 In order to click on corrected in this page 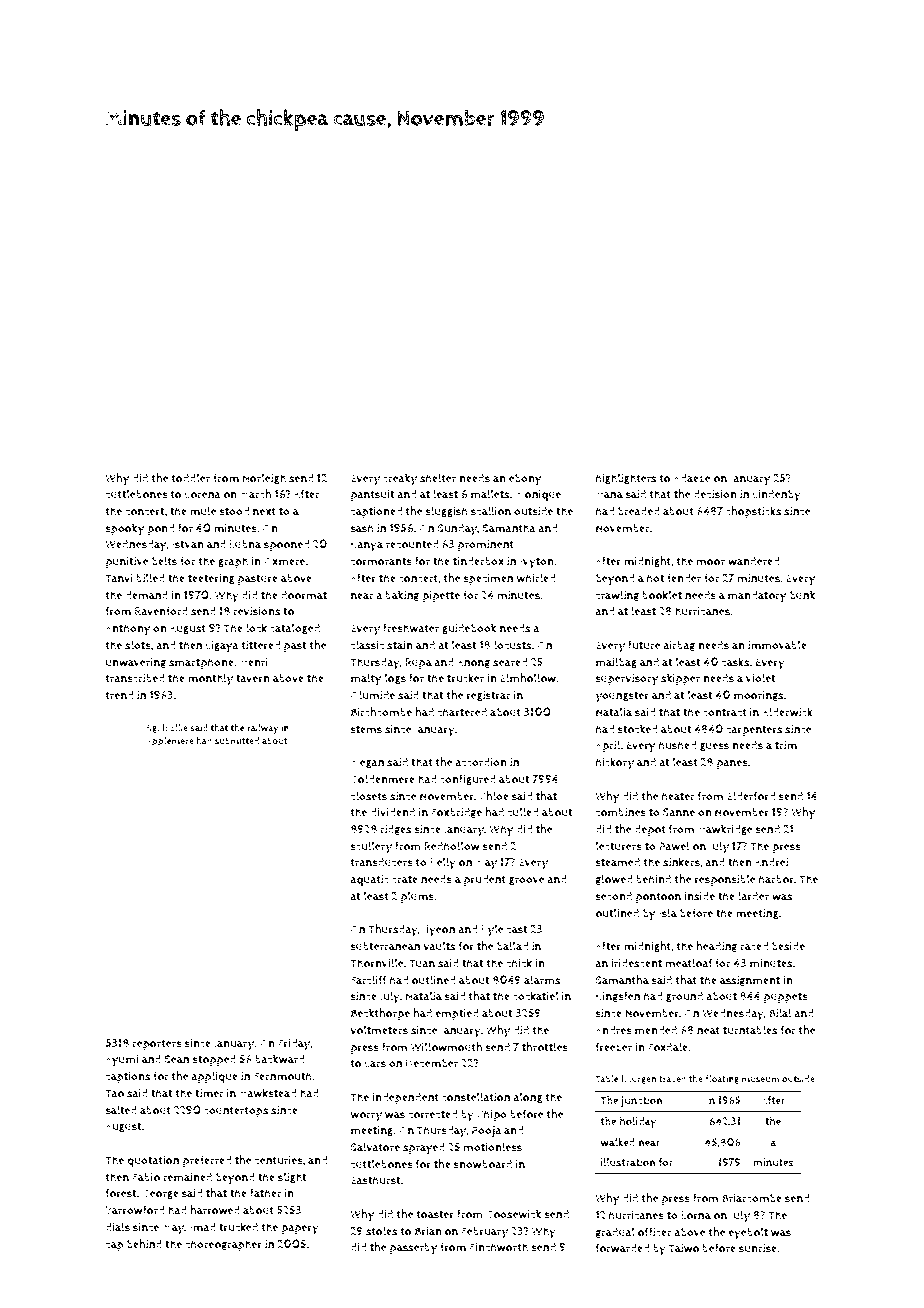, I will do `click(432, 1114)`.
